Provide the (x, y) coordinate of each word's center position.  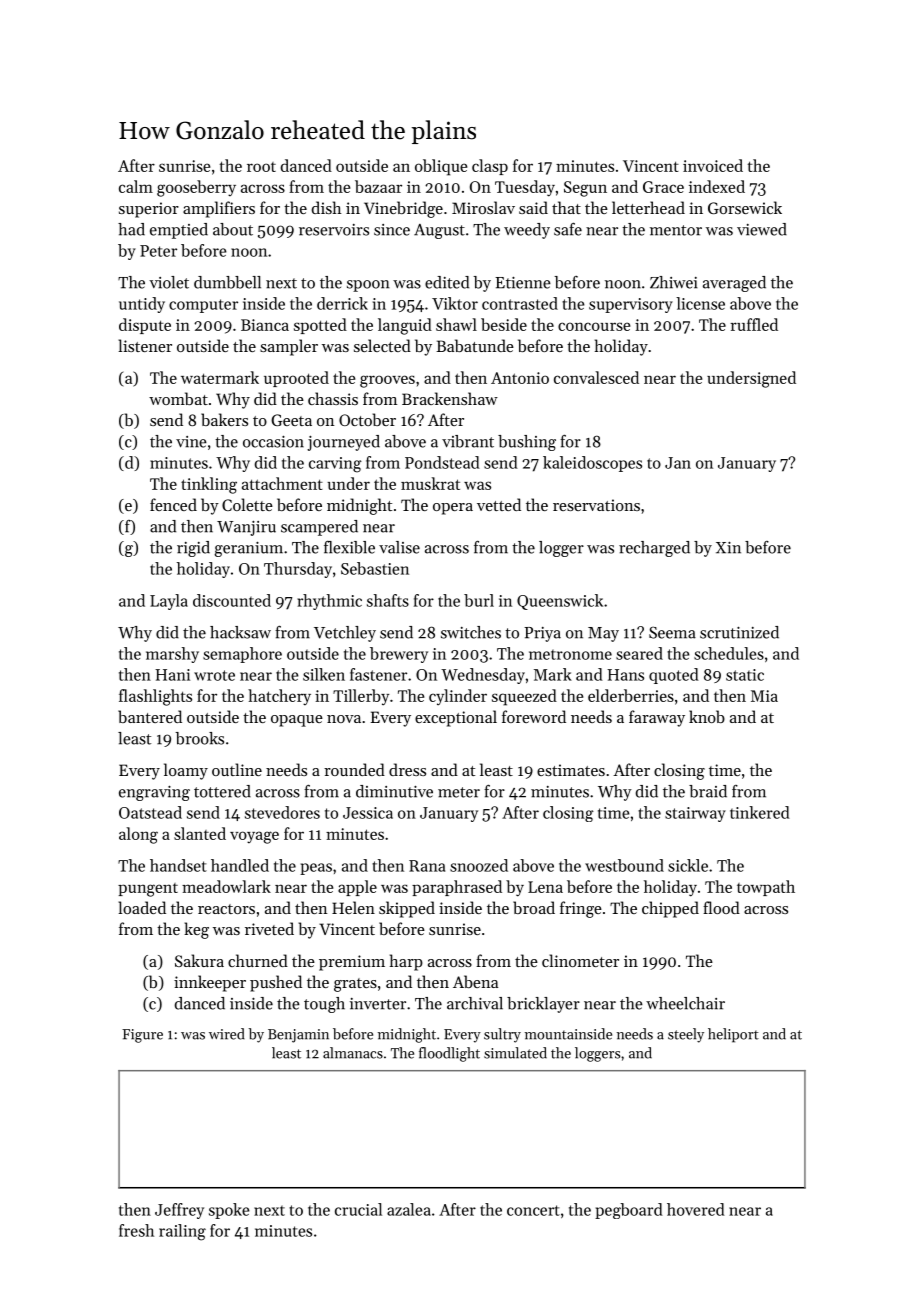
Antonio (520, 378)
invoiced (713, 165)
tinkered (760, 812)
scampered (319, 528)
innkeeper (210, 983)
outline (237, 769)
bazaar (378, 186)
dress (407, 769)
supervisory (631, 305)
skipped (407, 909)
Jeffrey (179, 1211)
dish (327, 207)
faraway (657, 718)
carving (335, 465)
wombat (178, 398)
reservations (596, 505)
